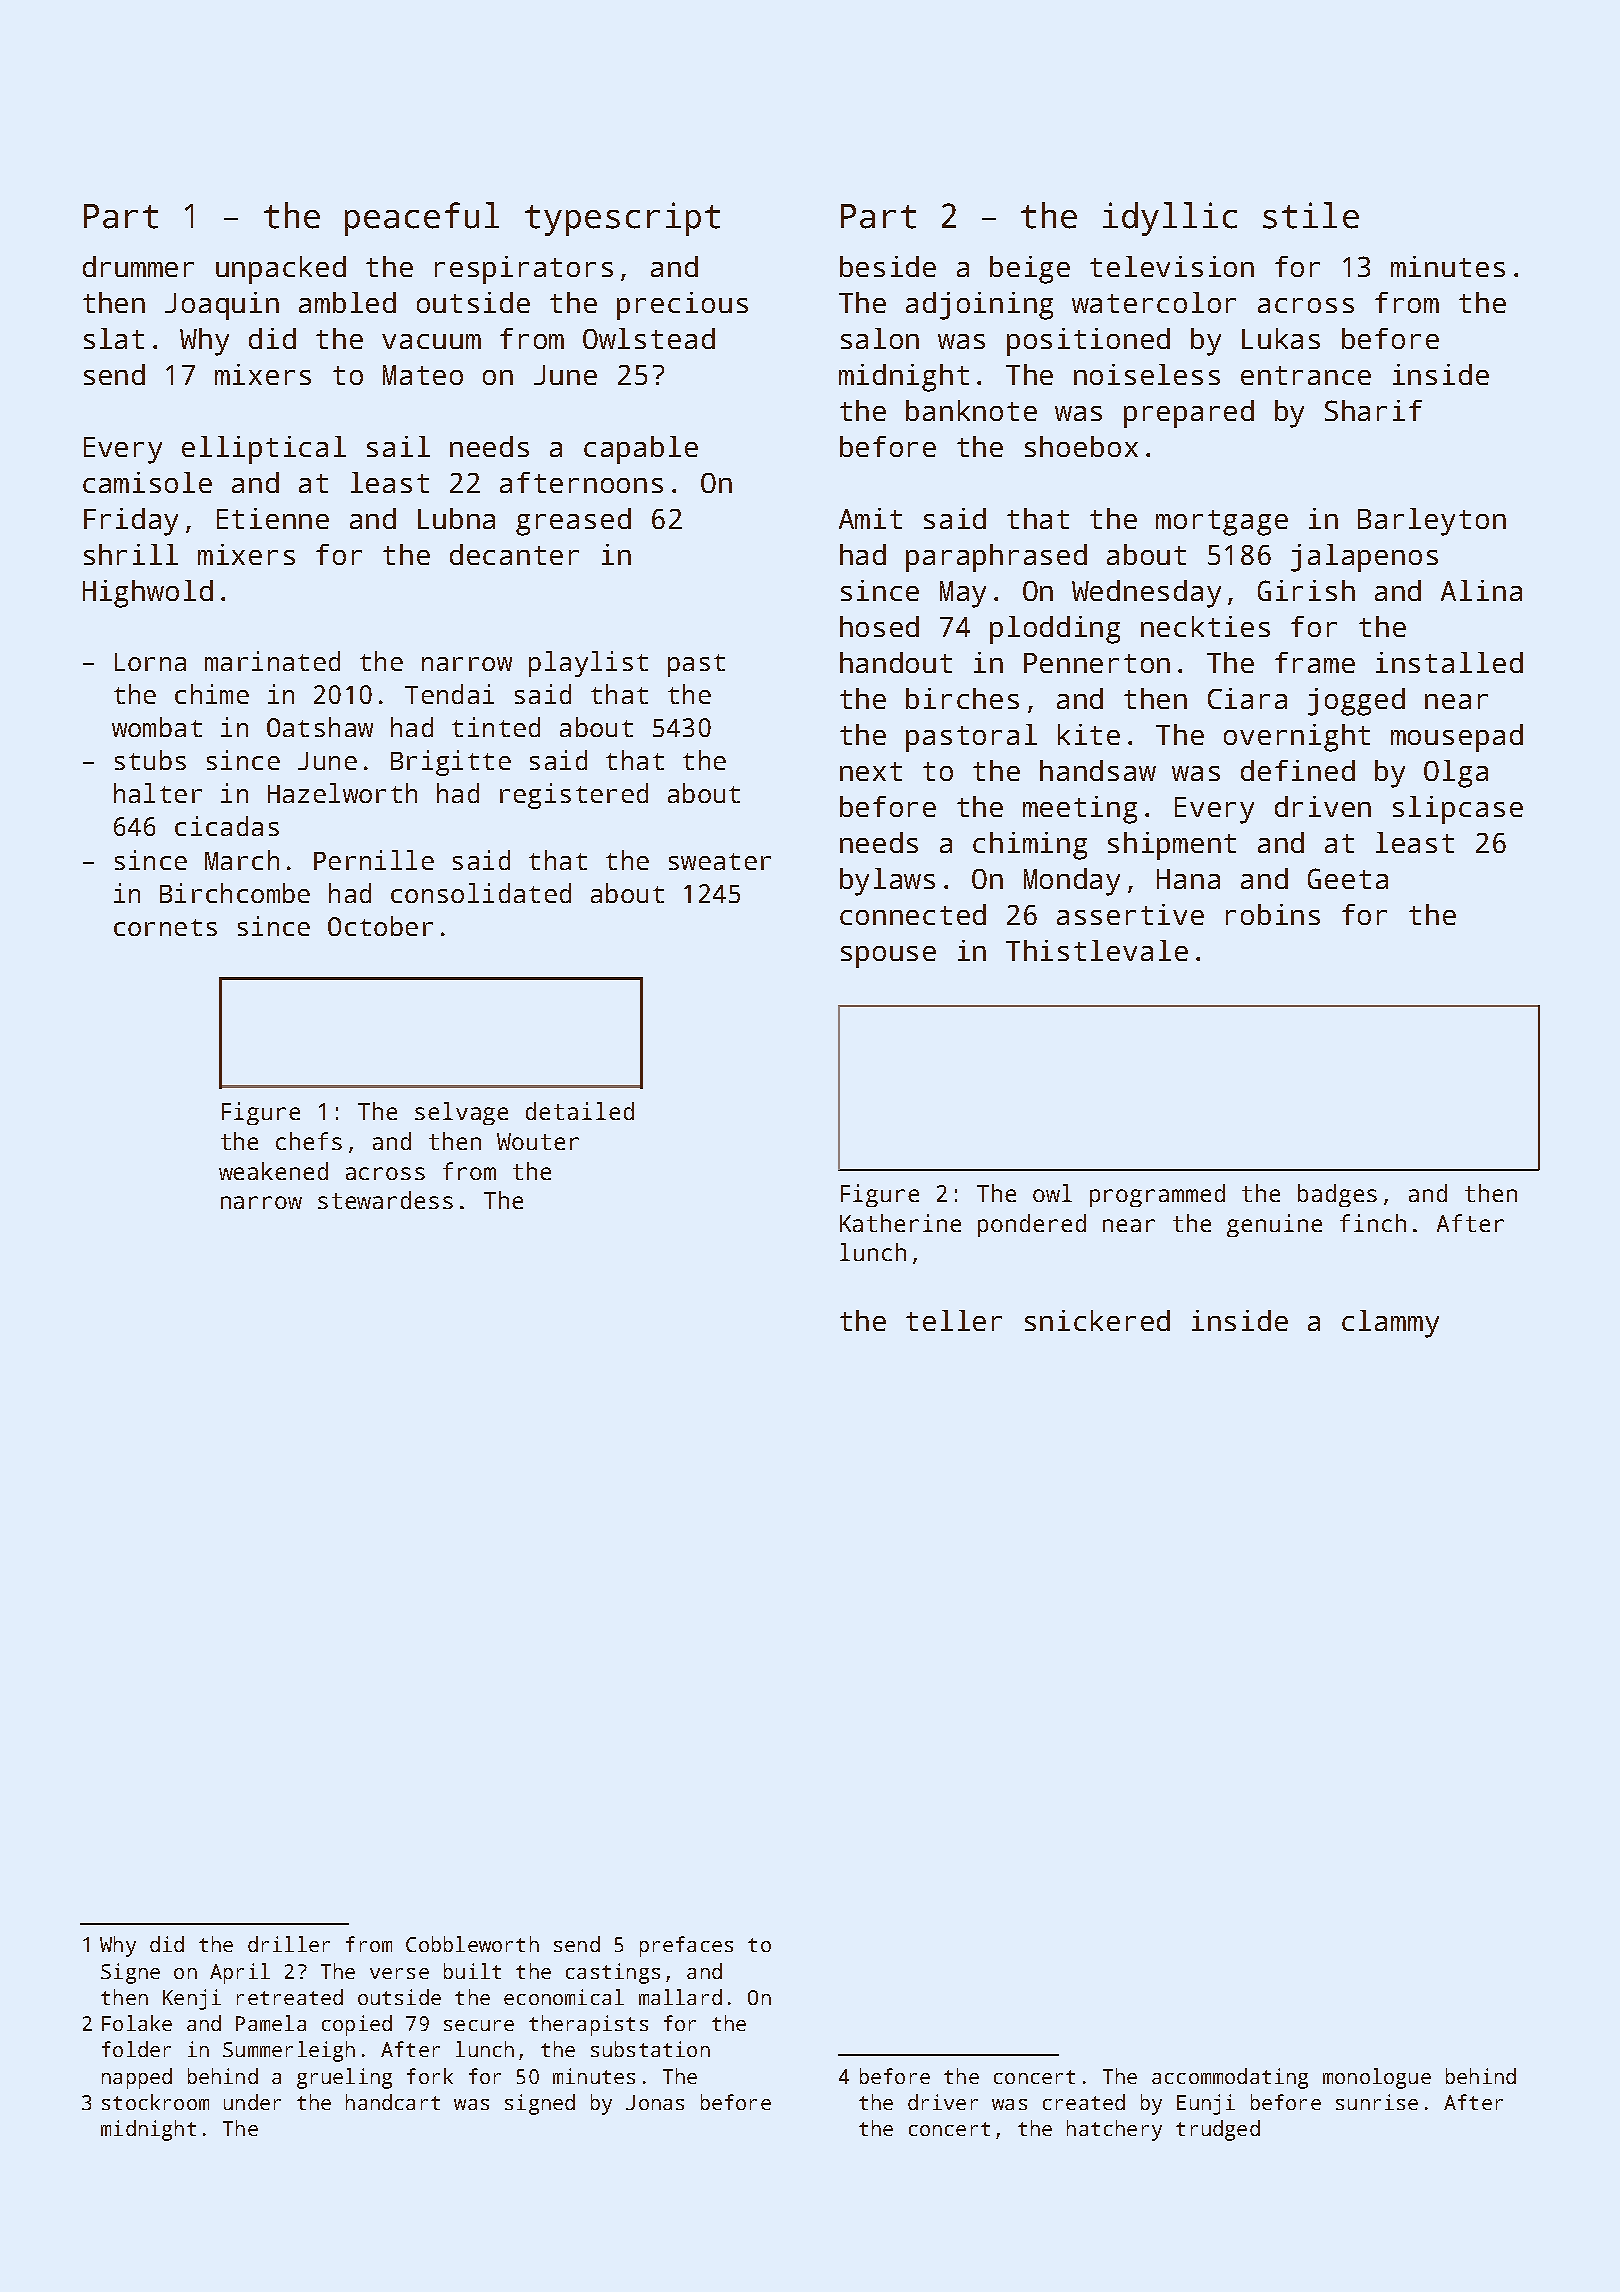 Image resolution: width=1620 pixels, height=2292 pixels. I want to click on under, so click(252, 2102).
